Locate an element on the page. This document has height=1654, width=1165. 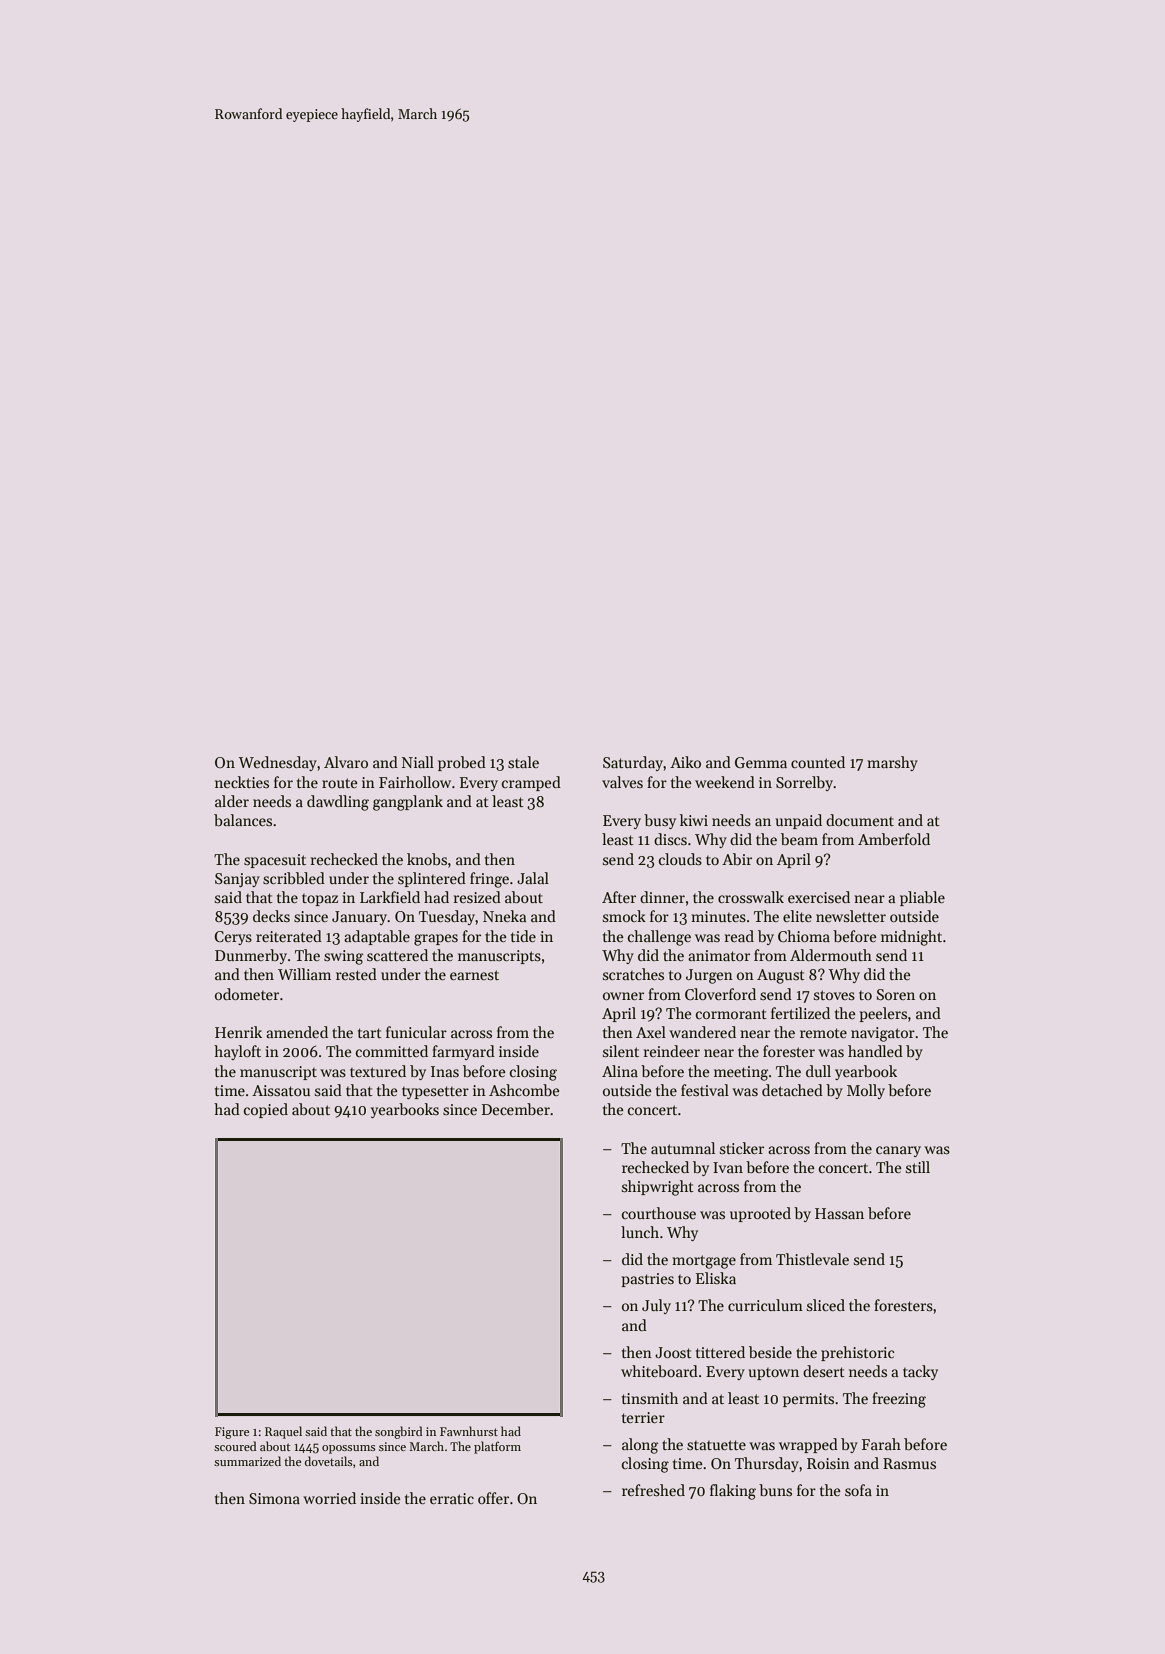
crosswalk is located at coordinates (751, 897).
